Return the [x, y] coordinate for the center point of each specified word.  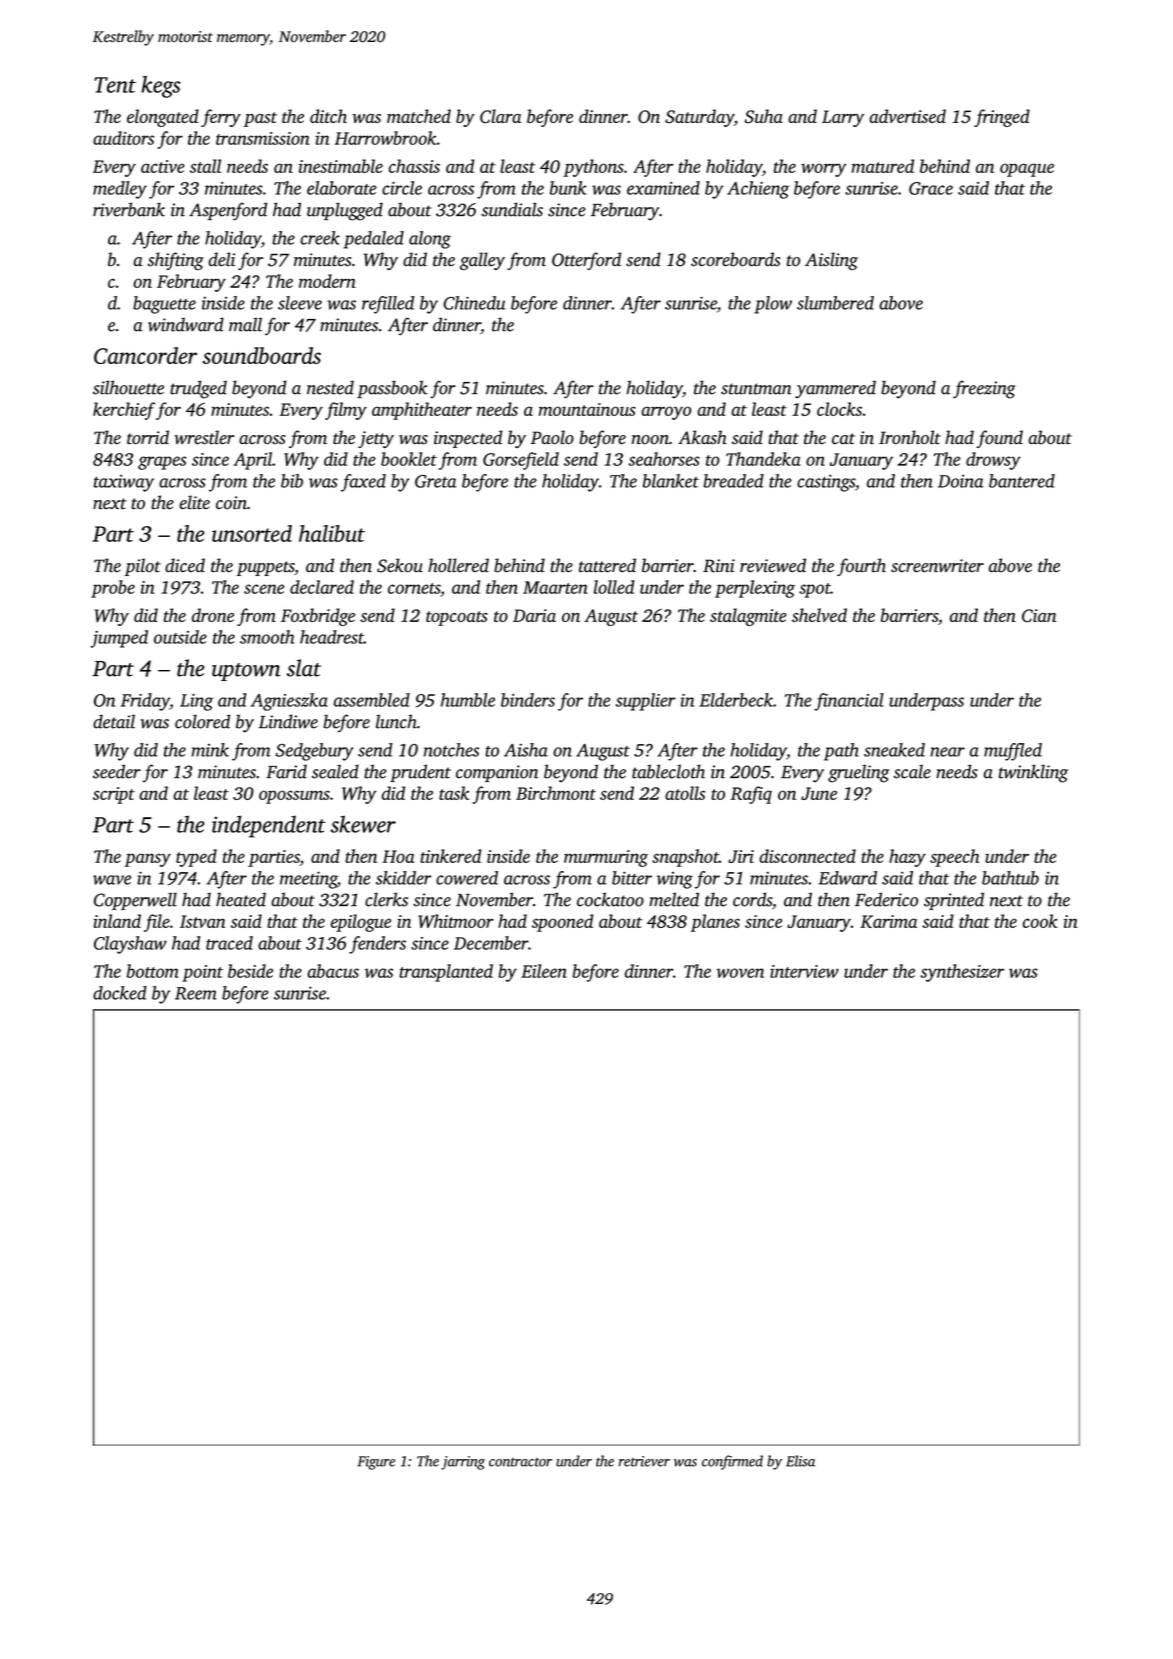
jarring [463, 1463]
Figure [376, 1463]
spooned [562, 923]
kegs [161, 87]
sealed [335, 771]
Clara [500, 116]
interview [804, 971]
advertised [907, 116]
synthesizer [962, 973]
